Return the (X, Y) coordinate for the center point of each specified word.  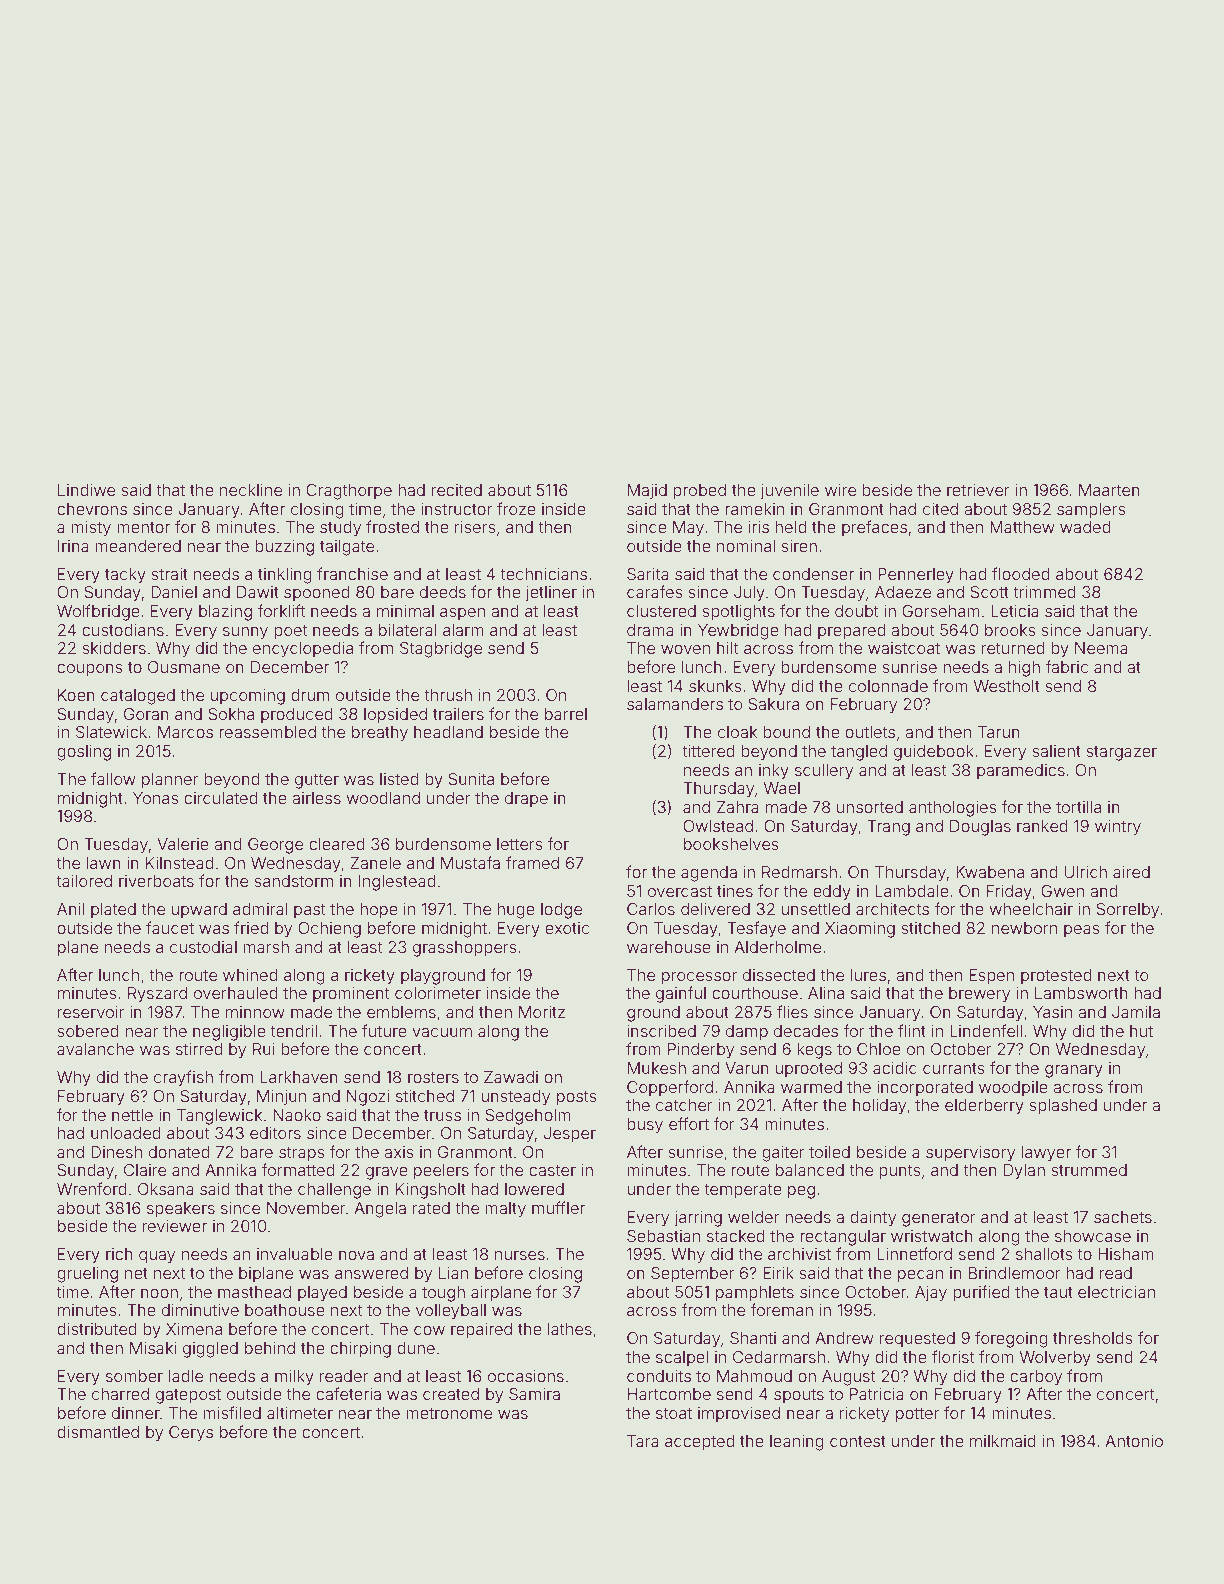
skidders (114, 648)
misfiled (232, 1412)
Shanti (753, 1338)
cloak (737, 732)
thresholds (1093, 1338)
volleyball (451, 1312)
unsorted (870, 807)
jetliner (551, 594)
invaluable (295, 1254)
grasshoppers (465, 949)
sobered (88, 1031)
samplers (1091, 511)
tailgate (347, 548)
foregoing (1011, 1339)
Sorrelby (1127, 911)
